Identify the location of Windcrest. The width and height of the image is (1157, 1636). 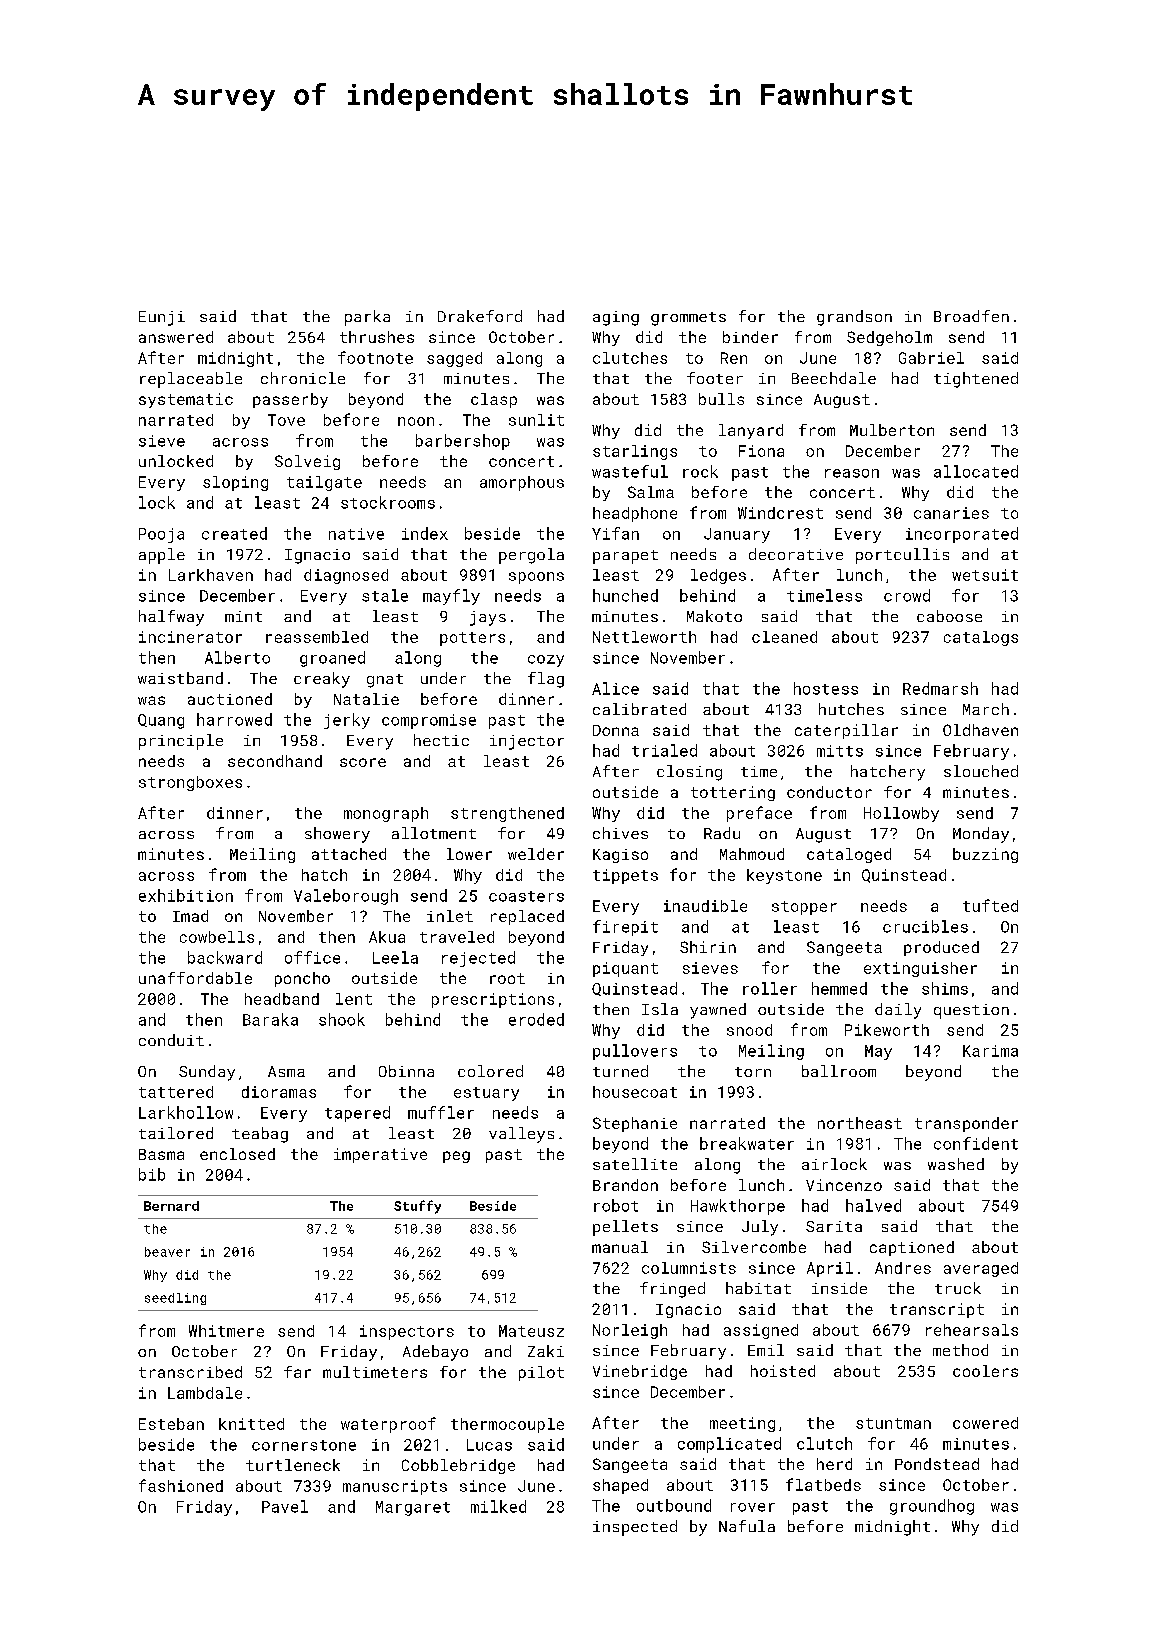
(780, 513).
